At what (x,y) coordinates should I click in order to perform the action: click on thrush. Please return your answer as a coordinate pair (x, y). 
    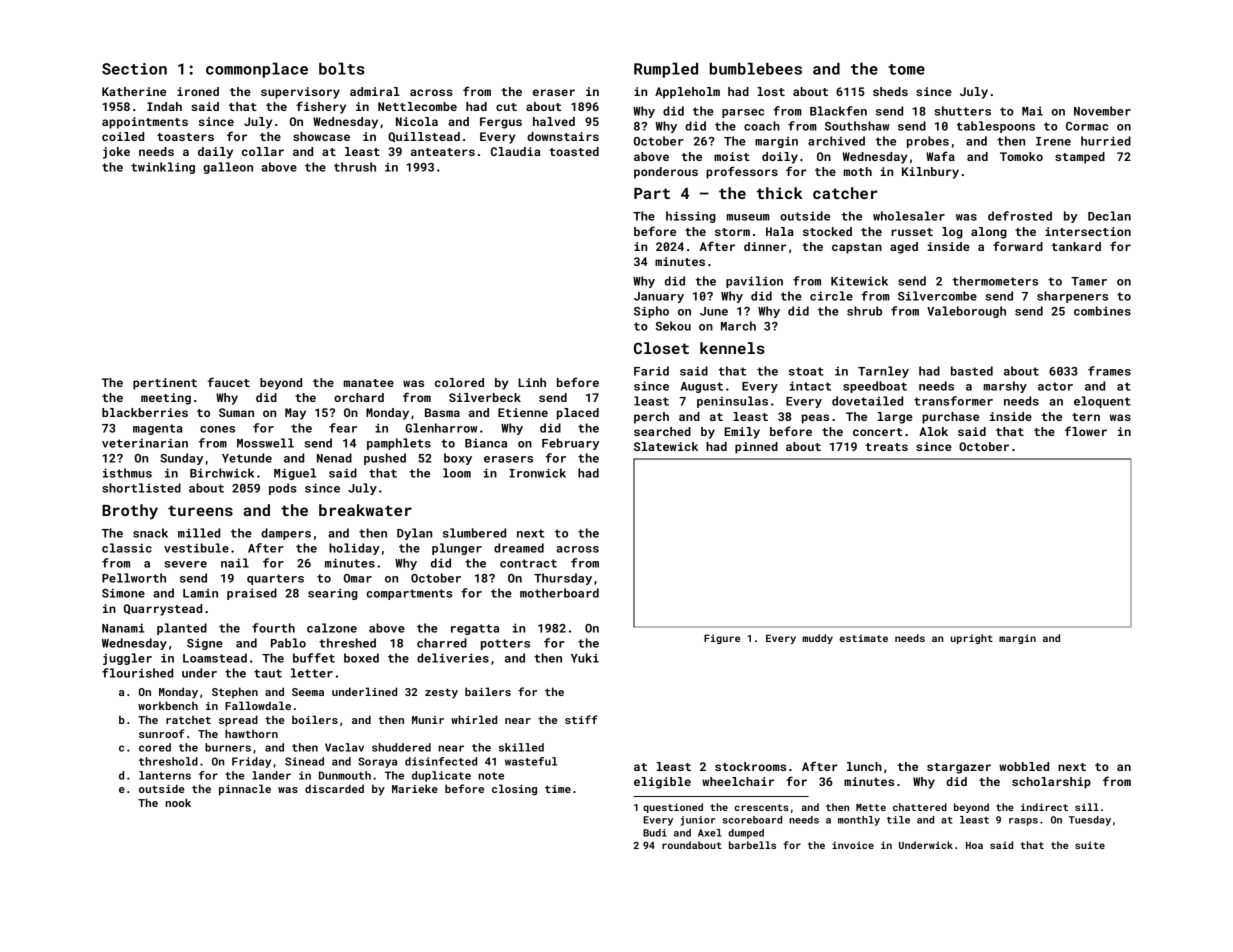
    Looking at the image, I should click on (355, 167).
